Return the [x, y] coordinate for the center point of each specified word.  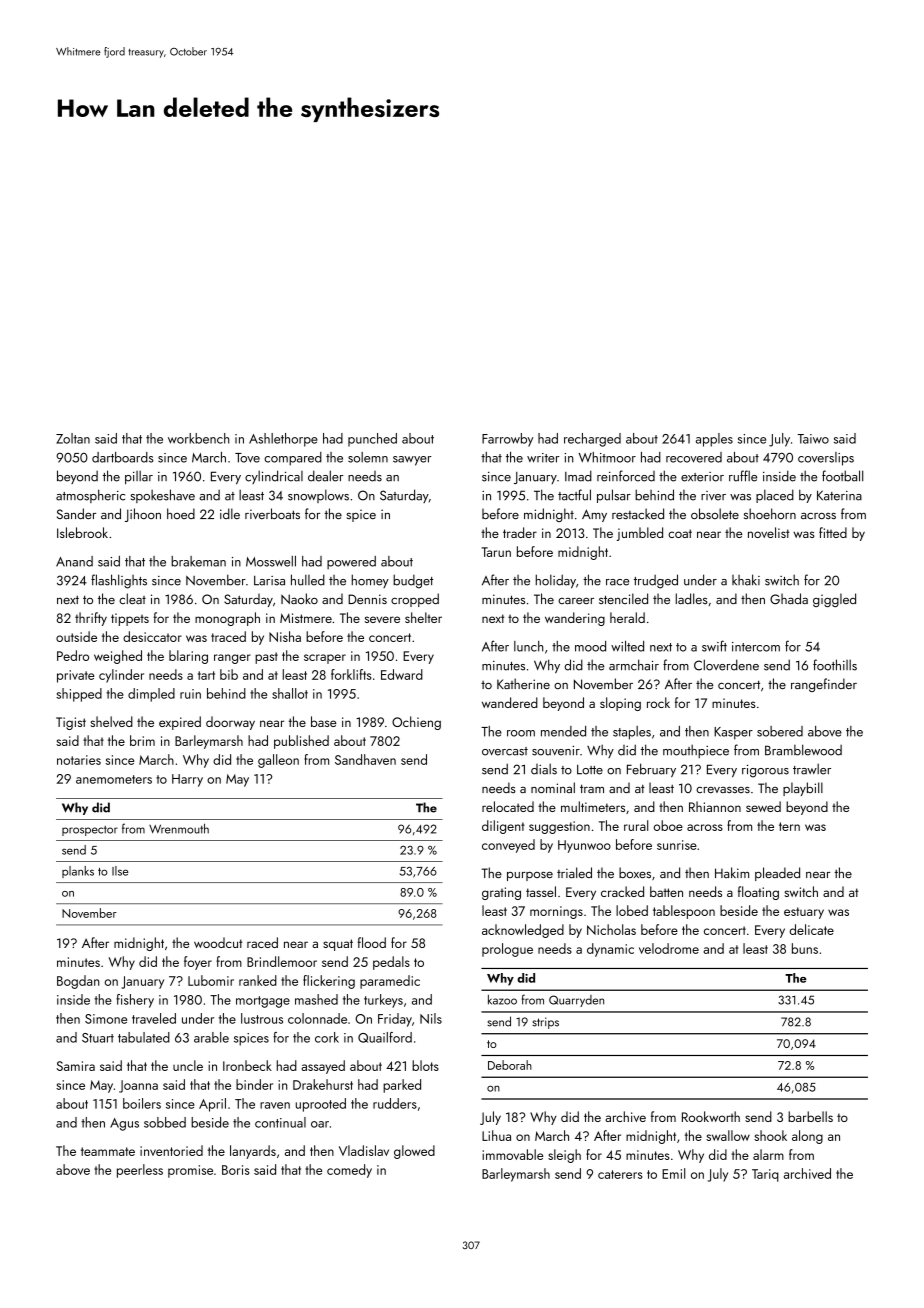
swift [714, 646]
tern [789, 826]
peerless [140, 1171]
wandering [575, 619]
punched [372, 440]
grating [501, 893]
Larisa [269, 581]
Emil [673, 1173]
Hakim [732, 872]
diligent [503, 827]
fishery [135, 1001]
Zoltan [73, 438]
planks [78, 872]
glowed [414, 1152]
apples [714, 440]
